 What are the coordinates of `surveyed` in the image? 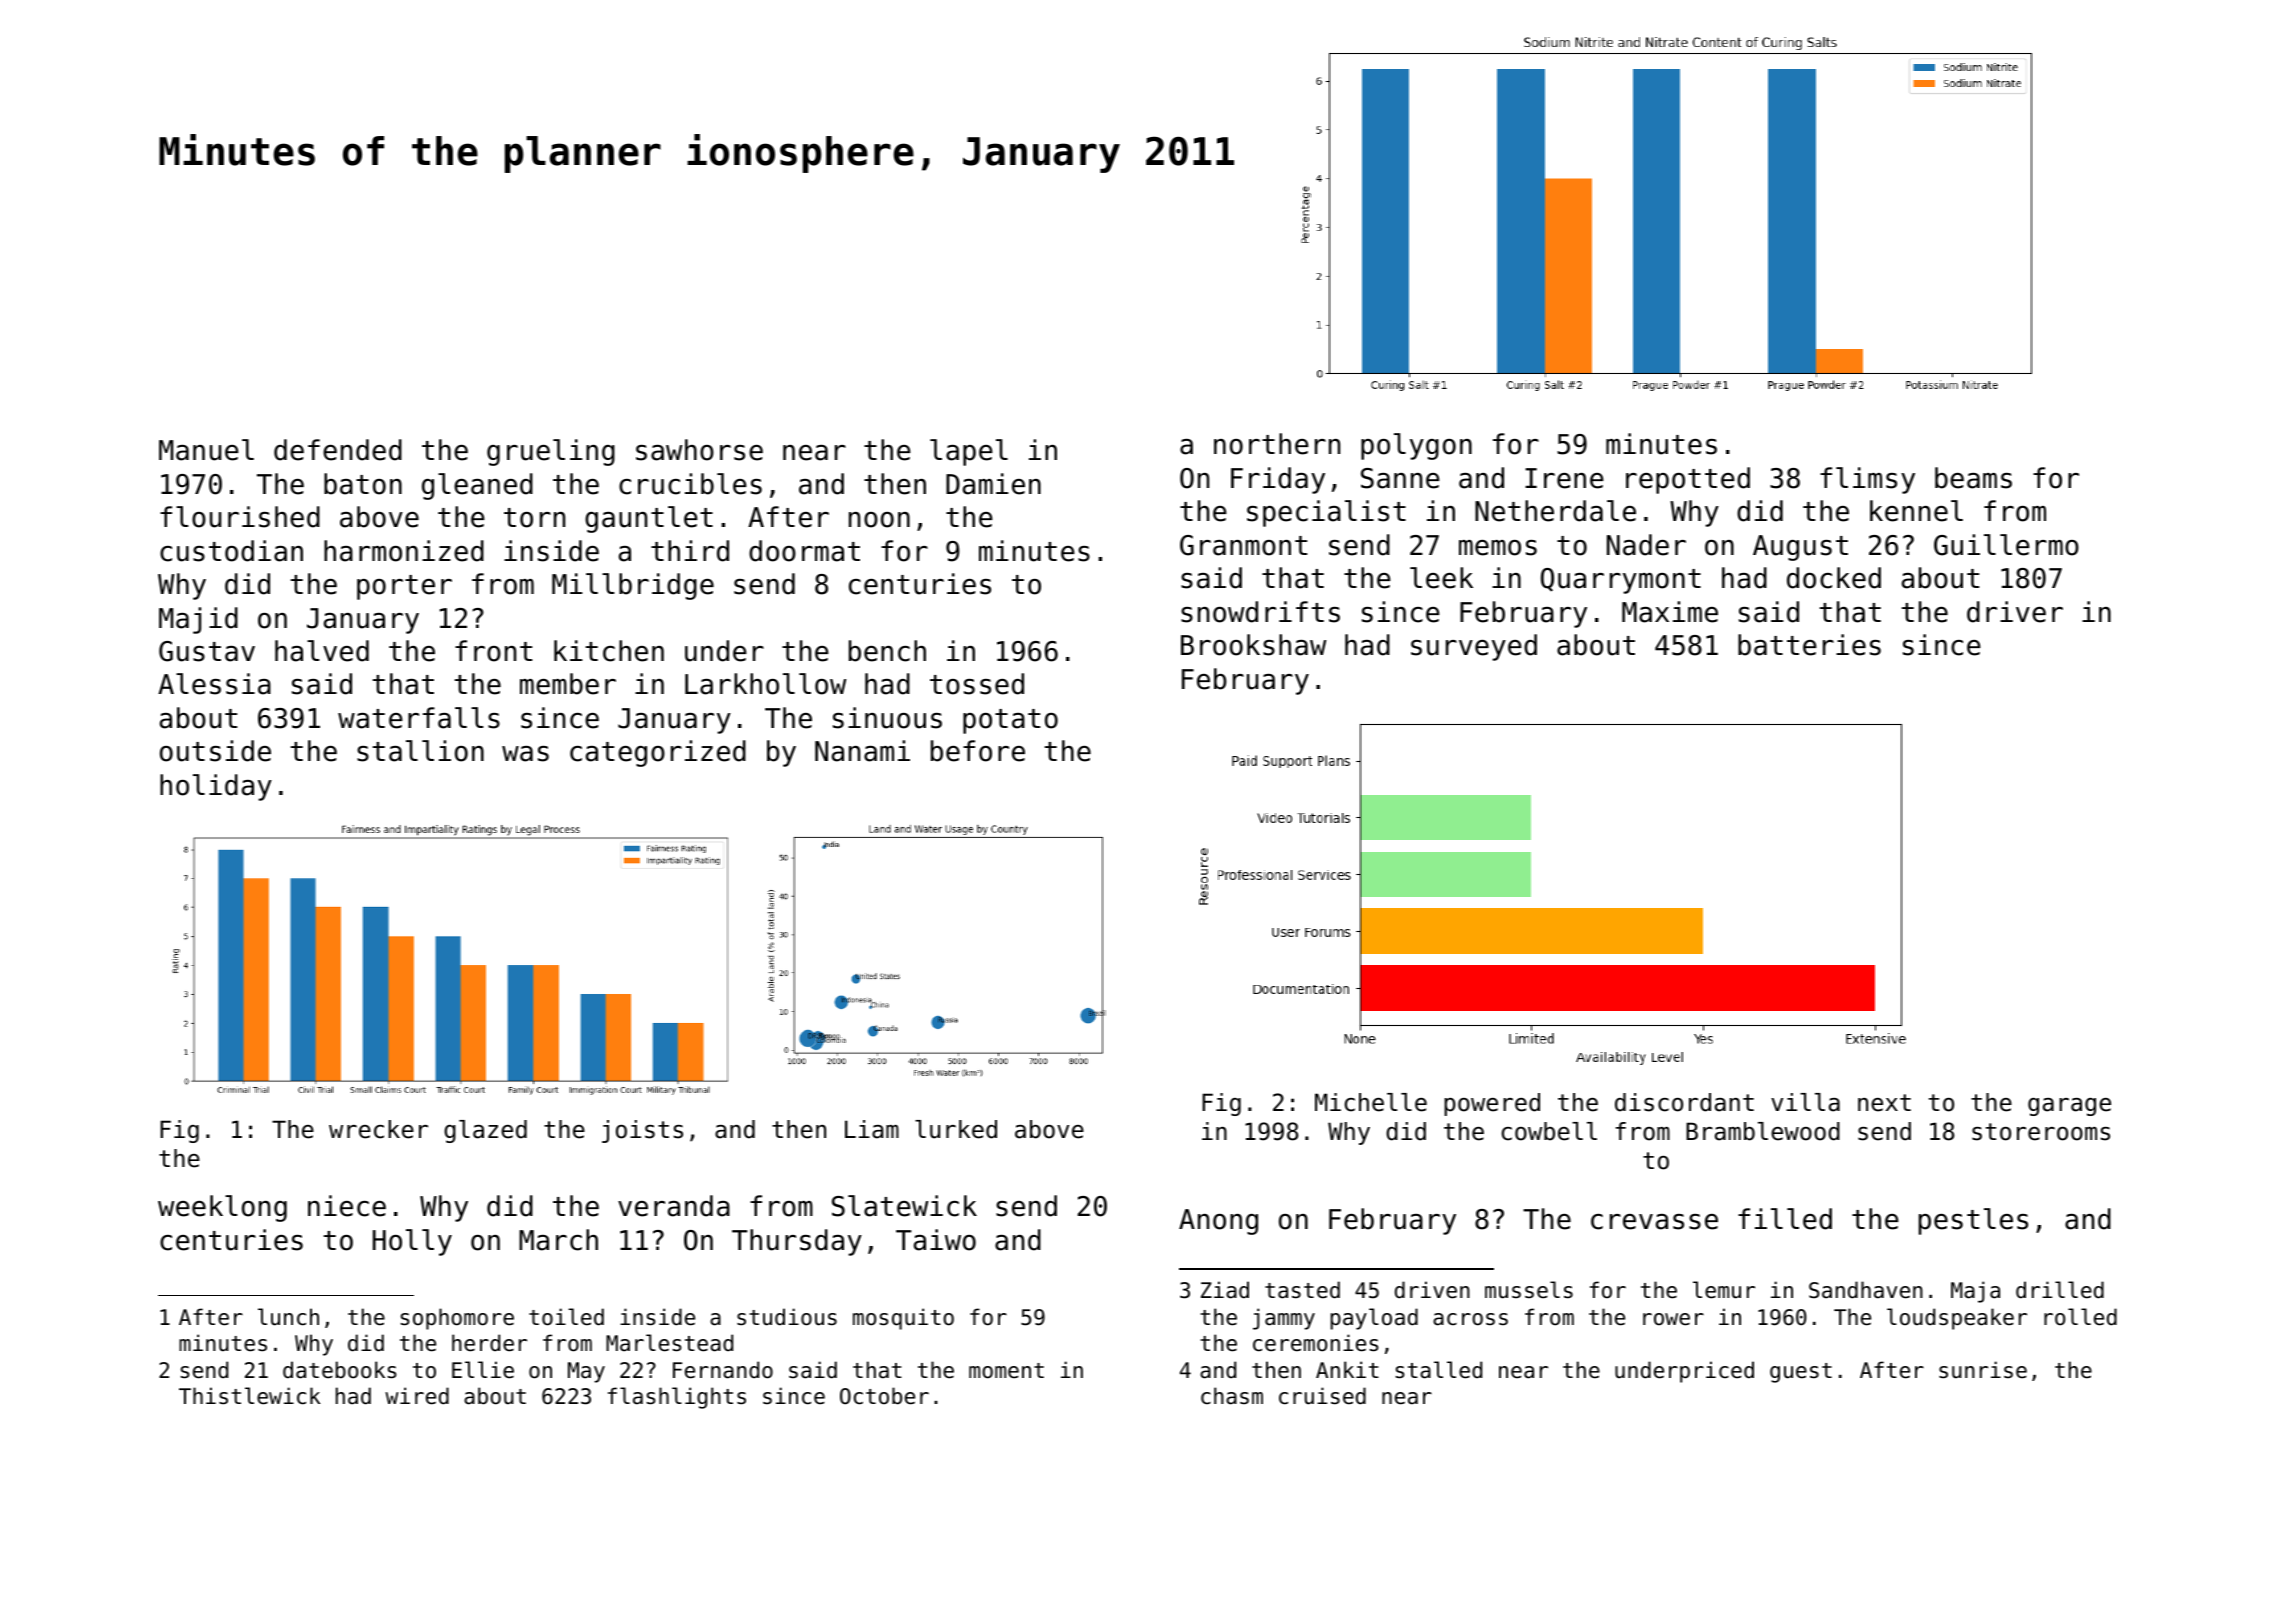 It's located at (1474, 647).
